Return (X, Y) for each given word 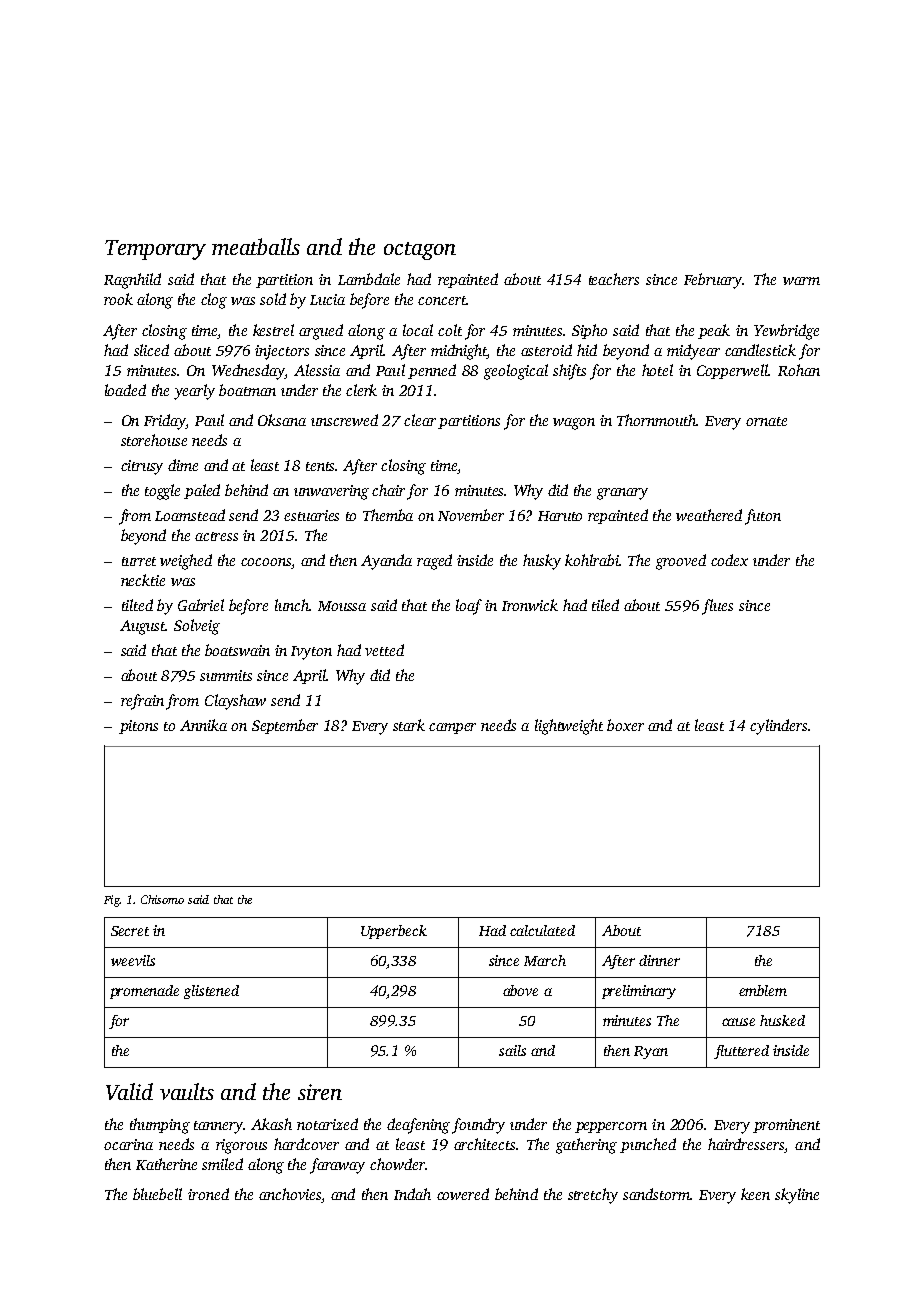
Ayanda (386, 562)
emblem (763, 990)
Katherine (166, 1164)
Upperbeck (394, 932)
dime (183, 465)
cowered (463, 1194)
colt (450, 330)
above (520, 990)
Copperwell (732, 371)
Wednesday (248, 372)
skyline (797, 1196)
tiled (605, 605)
